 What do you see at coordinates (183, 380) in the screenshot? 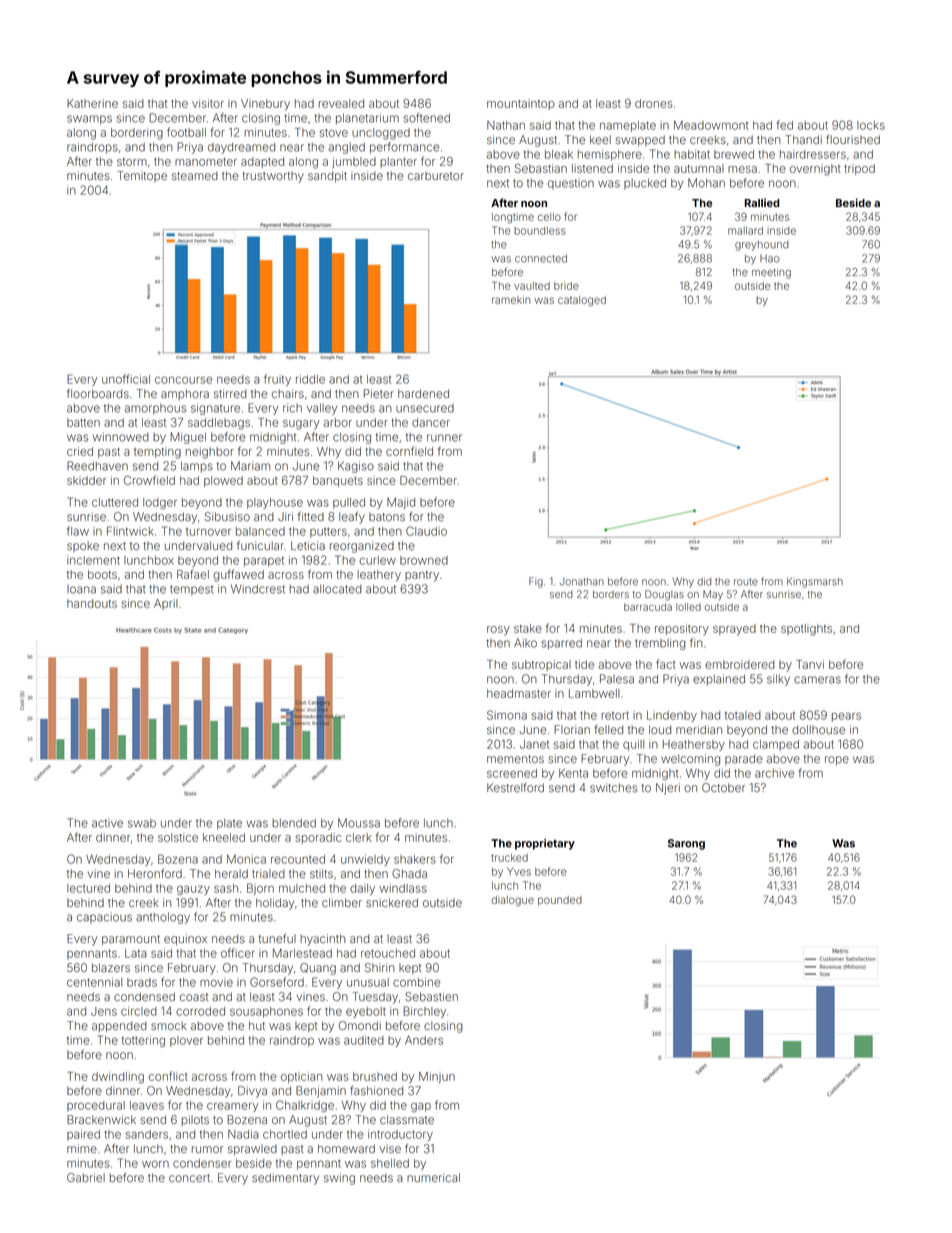
I see `concourse` at bounding box center [183, 380].
